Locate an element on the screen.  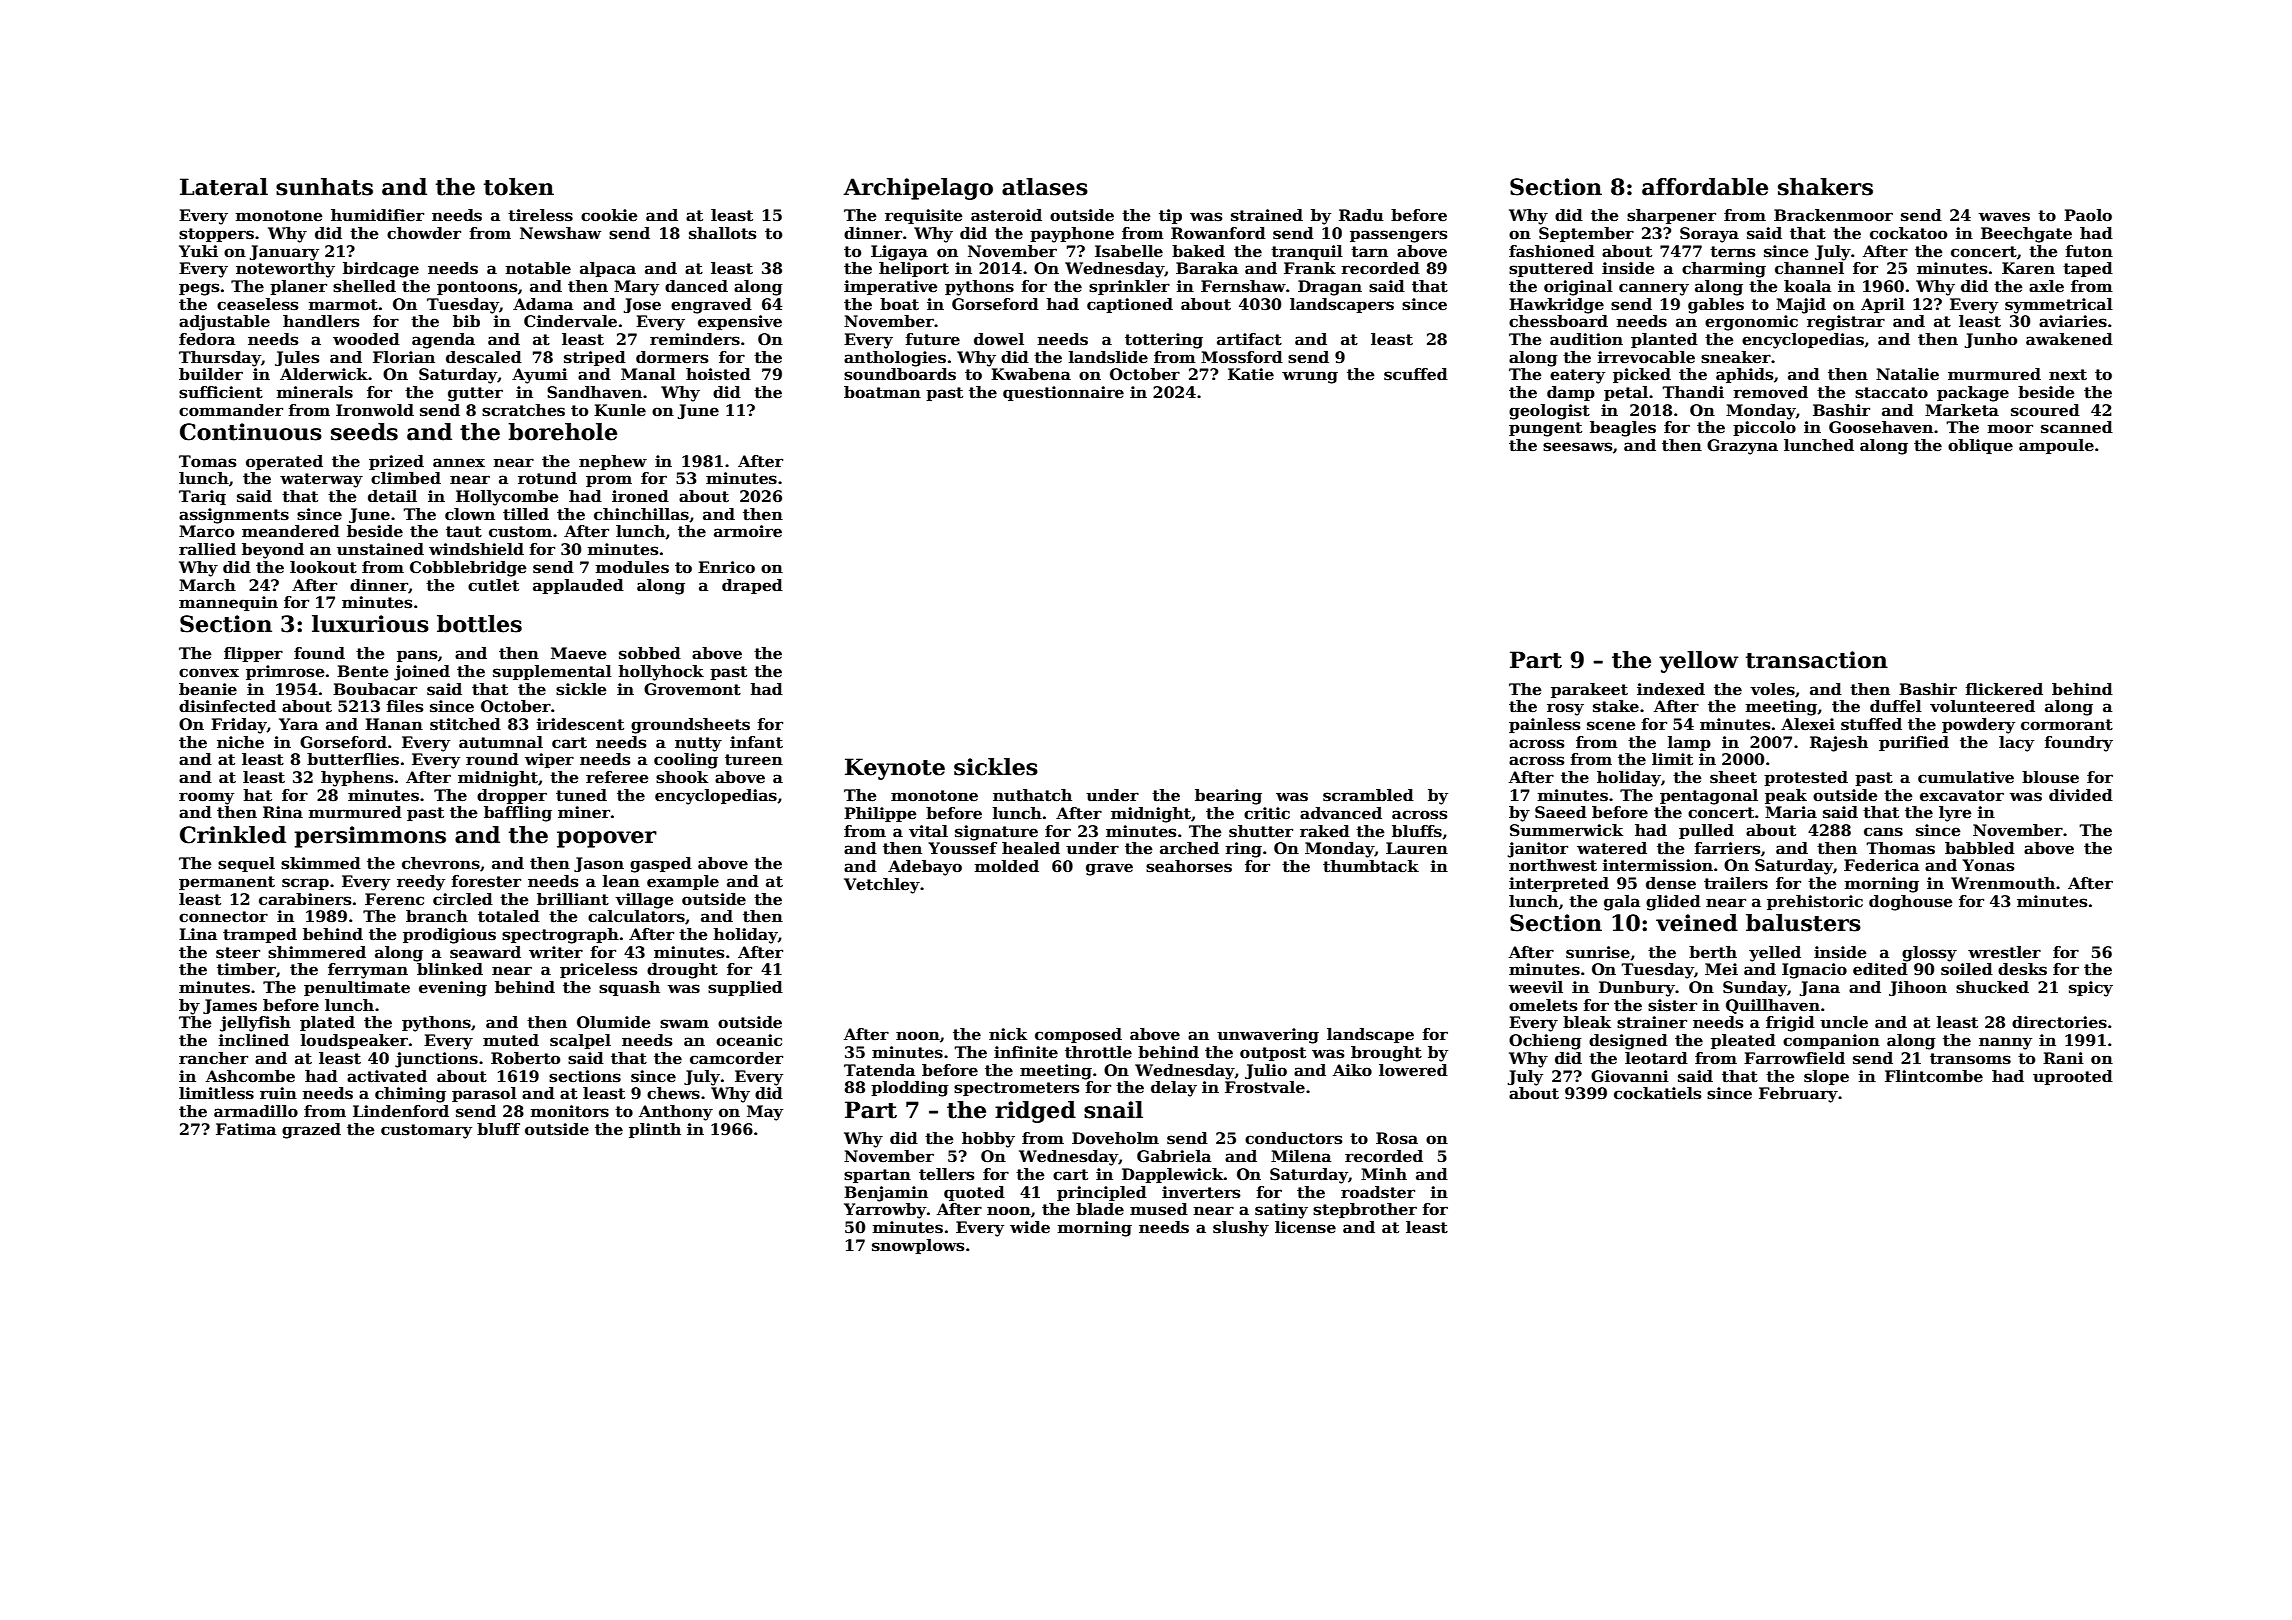
transaction is located at coordinates (1817, 660).
